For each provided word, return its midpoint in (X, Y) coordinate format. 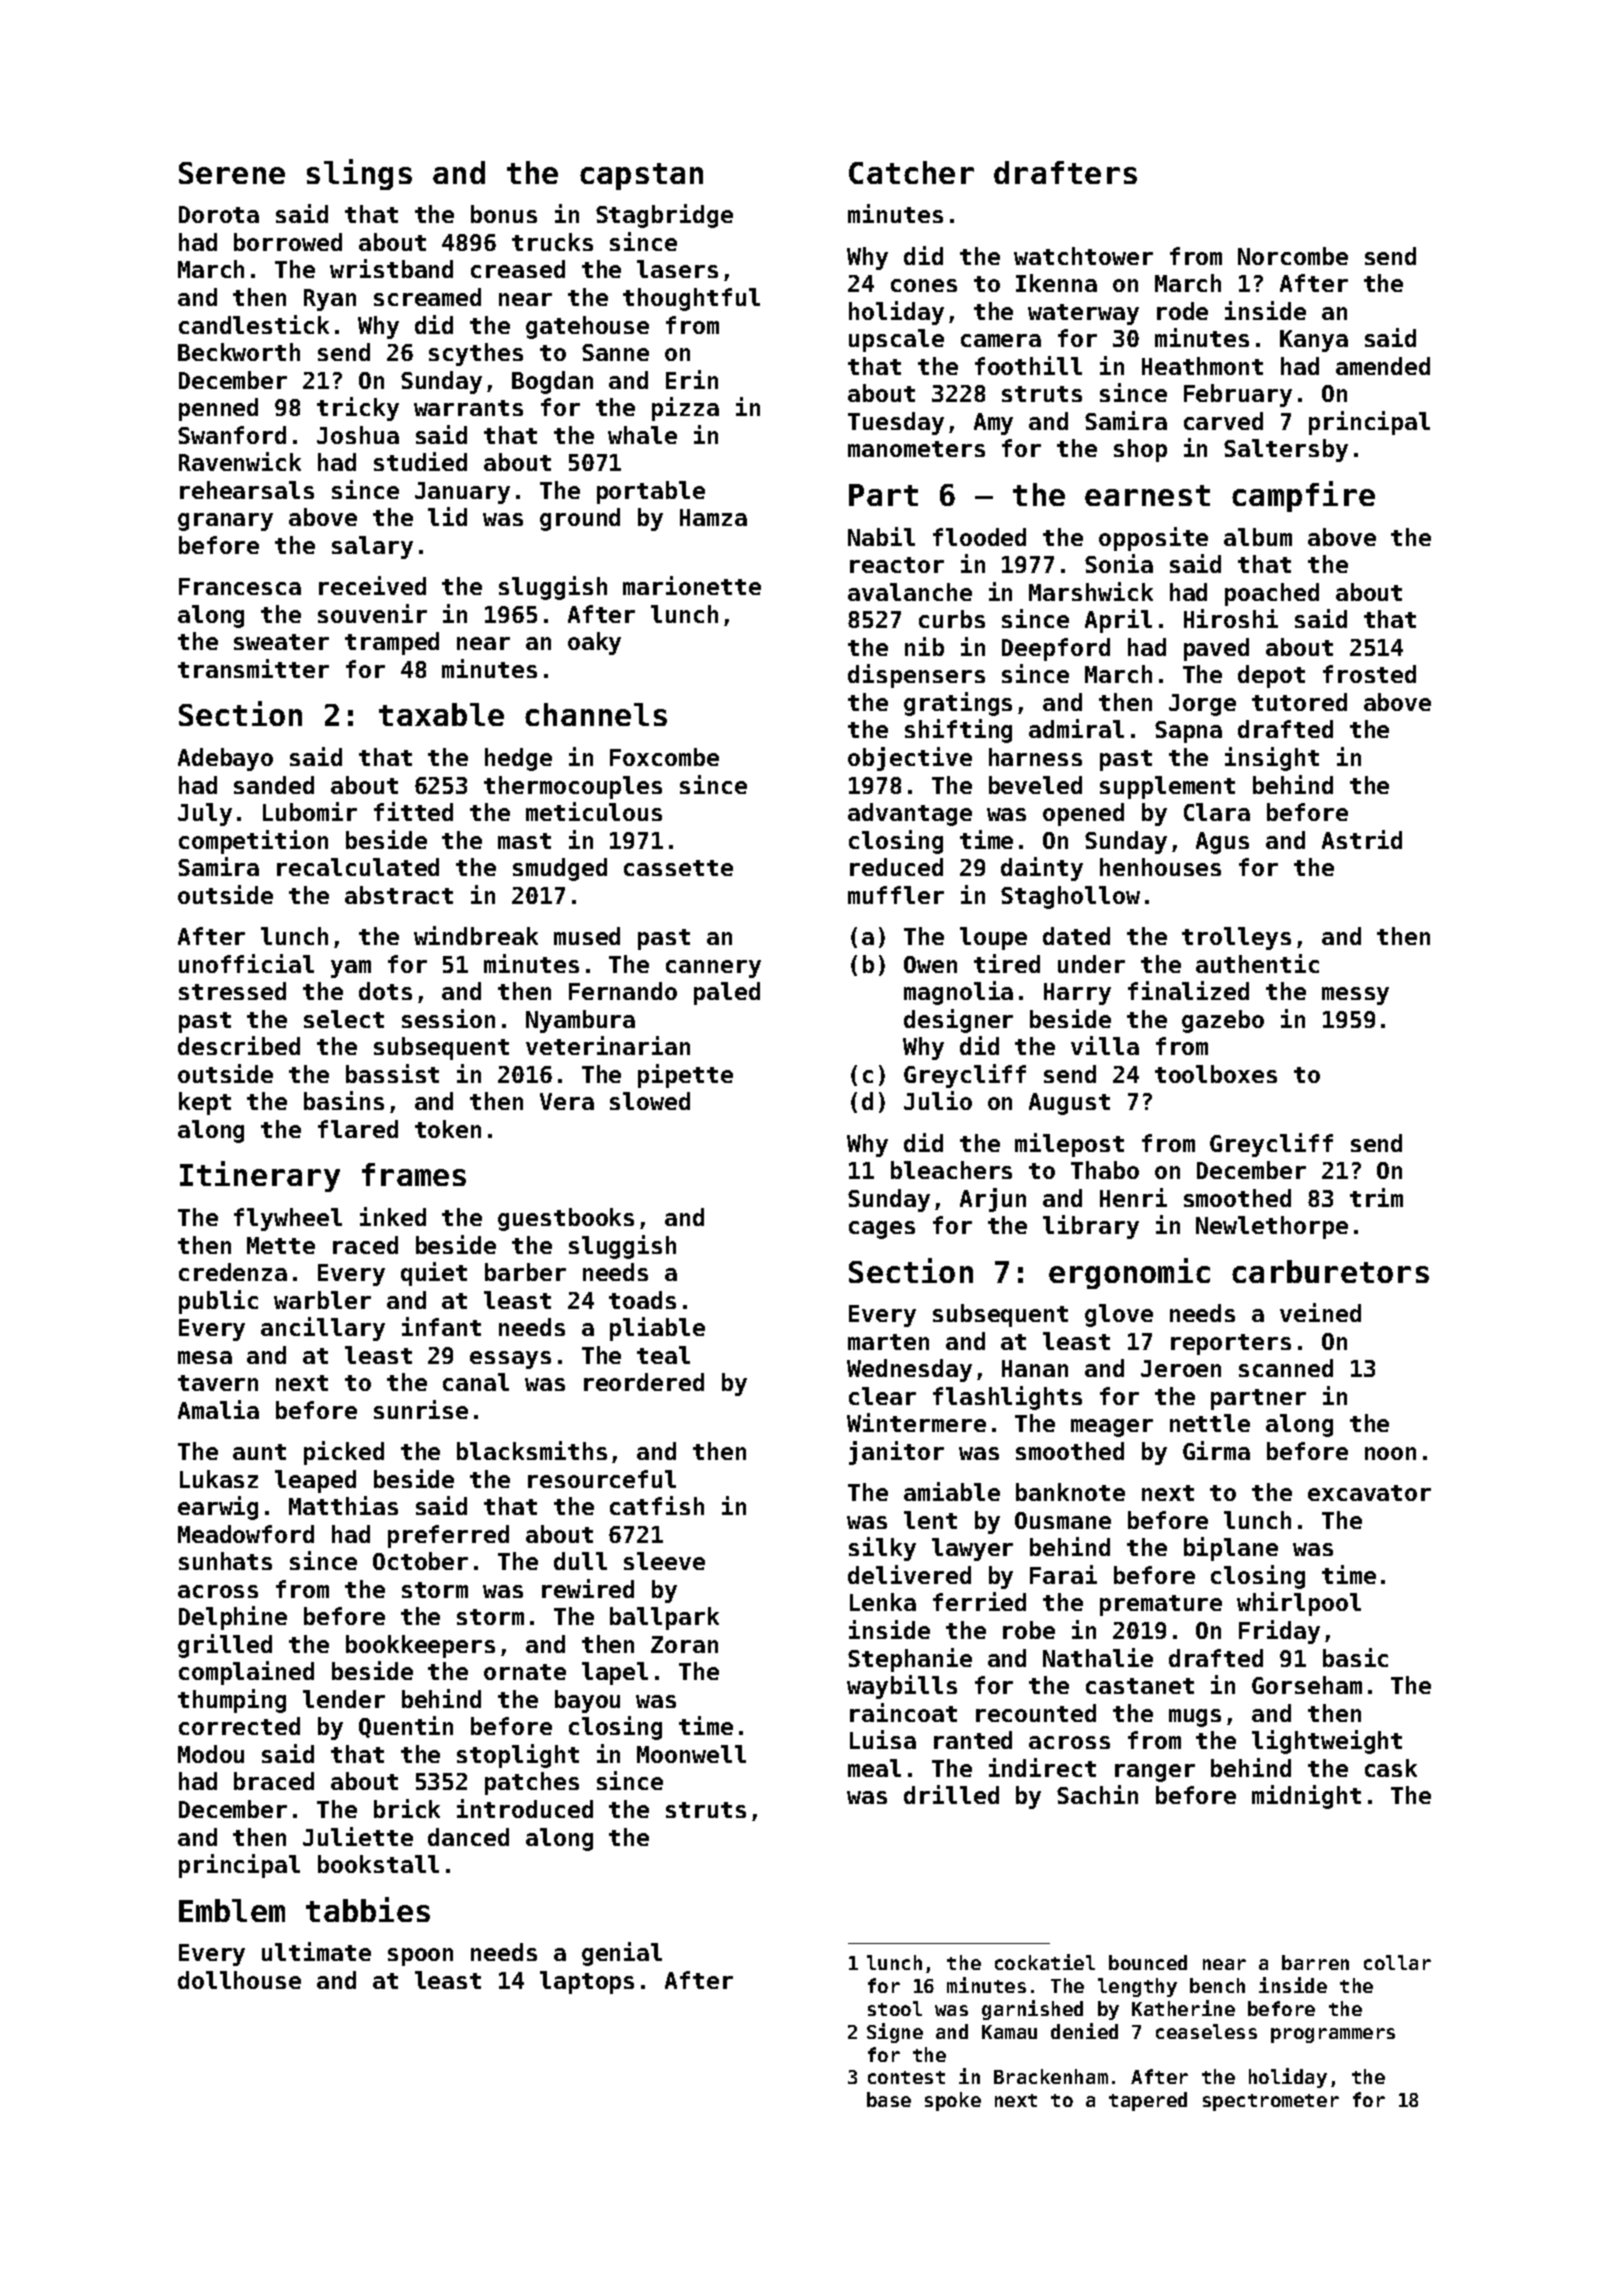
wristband (391, 268)
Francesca (240, 586)
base (889, 2099)
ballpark (664, 1618)
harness (1035, 757)
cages (882, 1230)
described (239, 1045)
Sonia (1119, 563)
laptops (587, 1982)
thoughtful (691, 299)
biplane (1231, 1549)
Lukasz (219, 1479)
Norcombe (1293, 256)
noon (1390, 1453)
